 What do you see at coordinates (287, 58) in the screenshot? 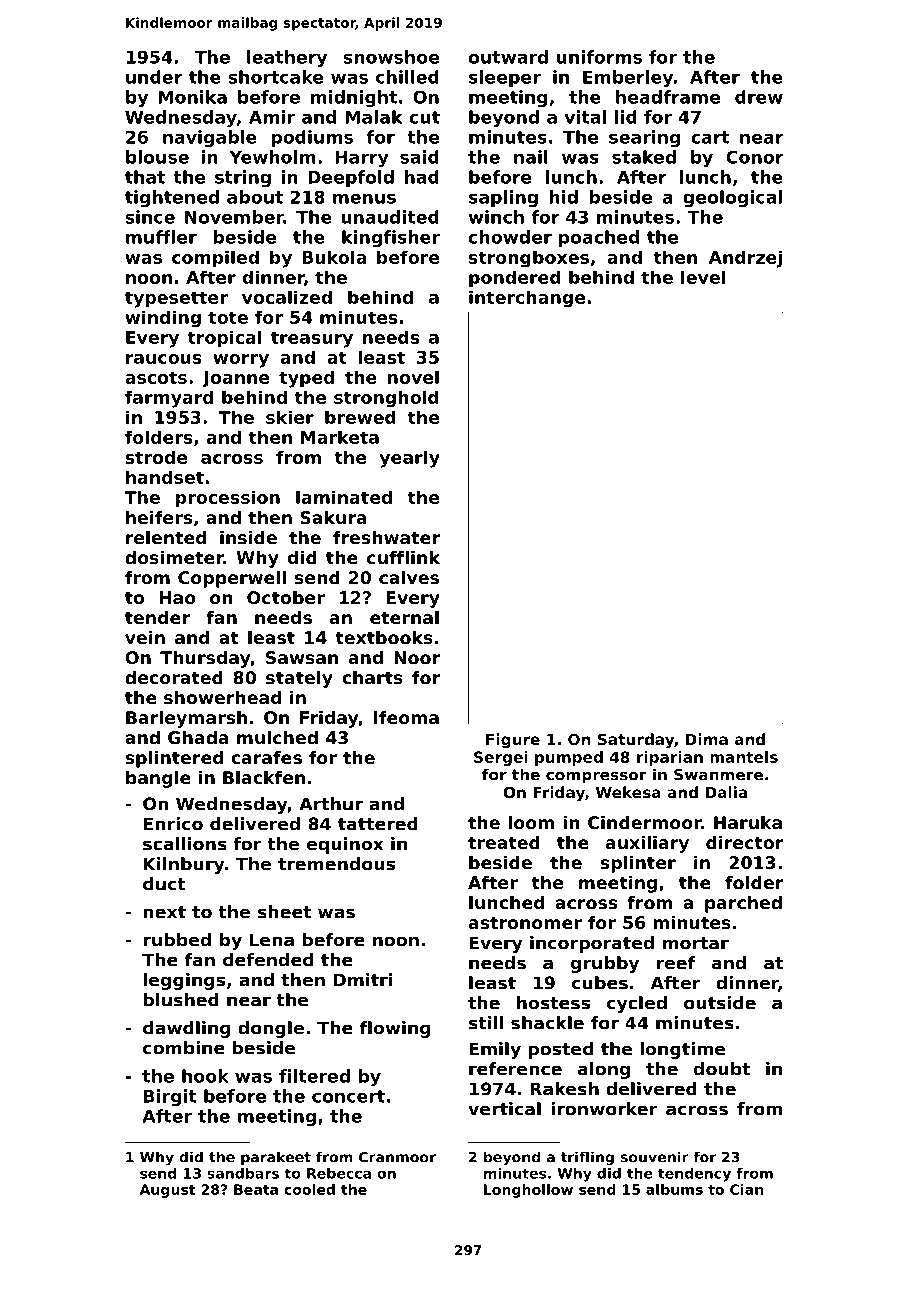
I see `leathery` at bounding box center [287, 58].
